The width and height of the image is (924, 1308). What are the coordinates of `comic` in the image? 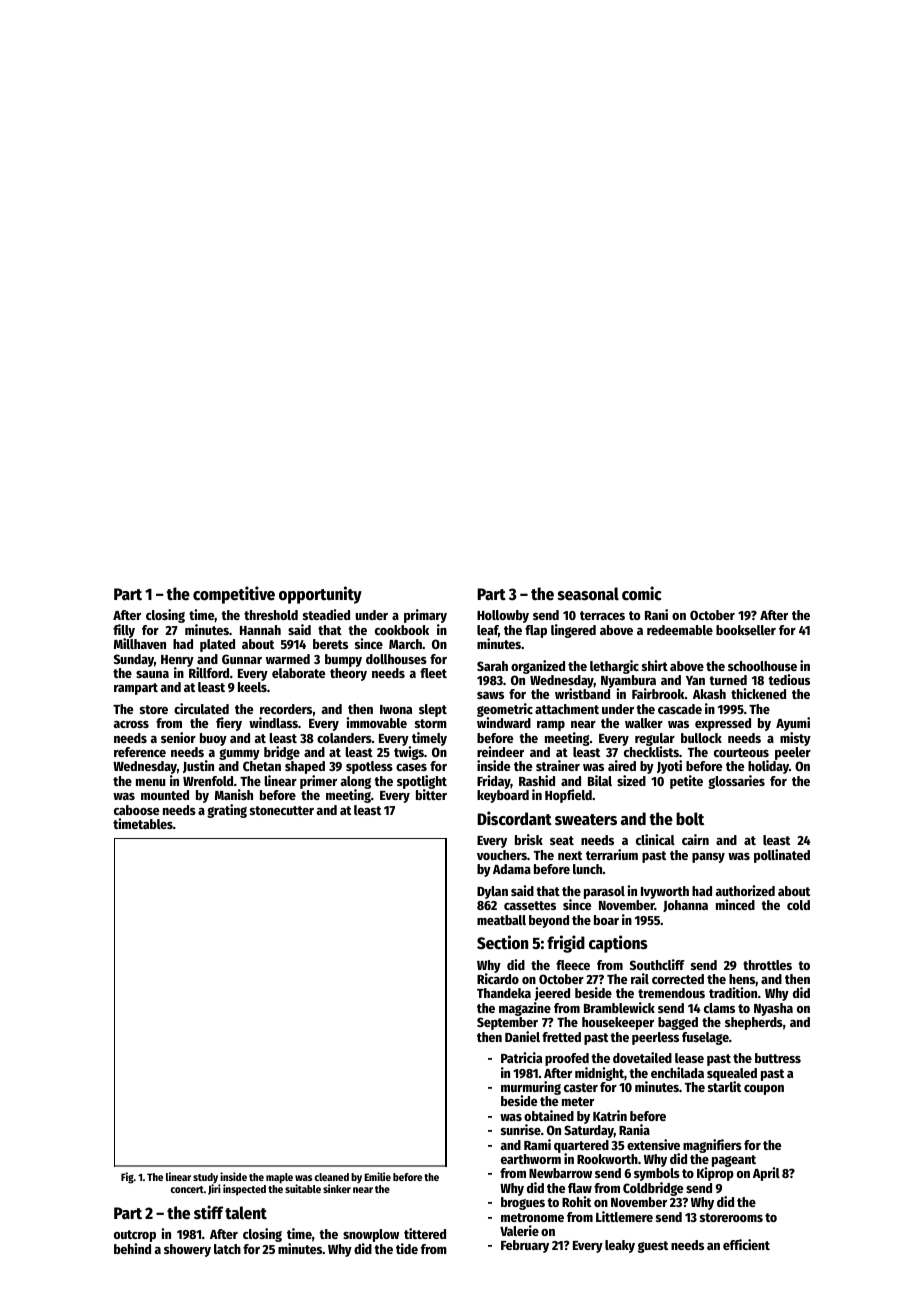 It's located at (641, 593).
